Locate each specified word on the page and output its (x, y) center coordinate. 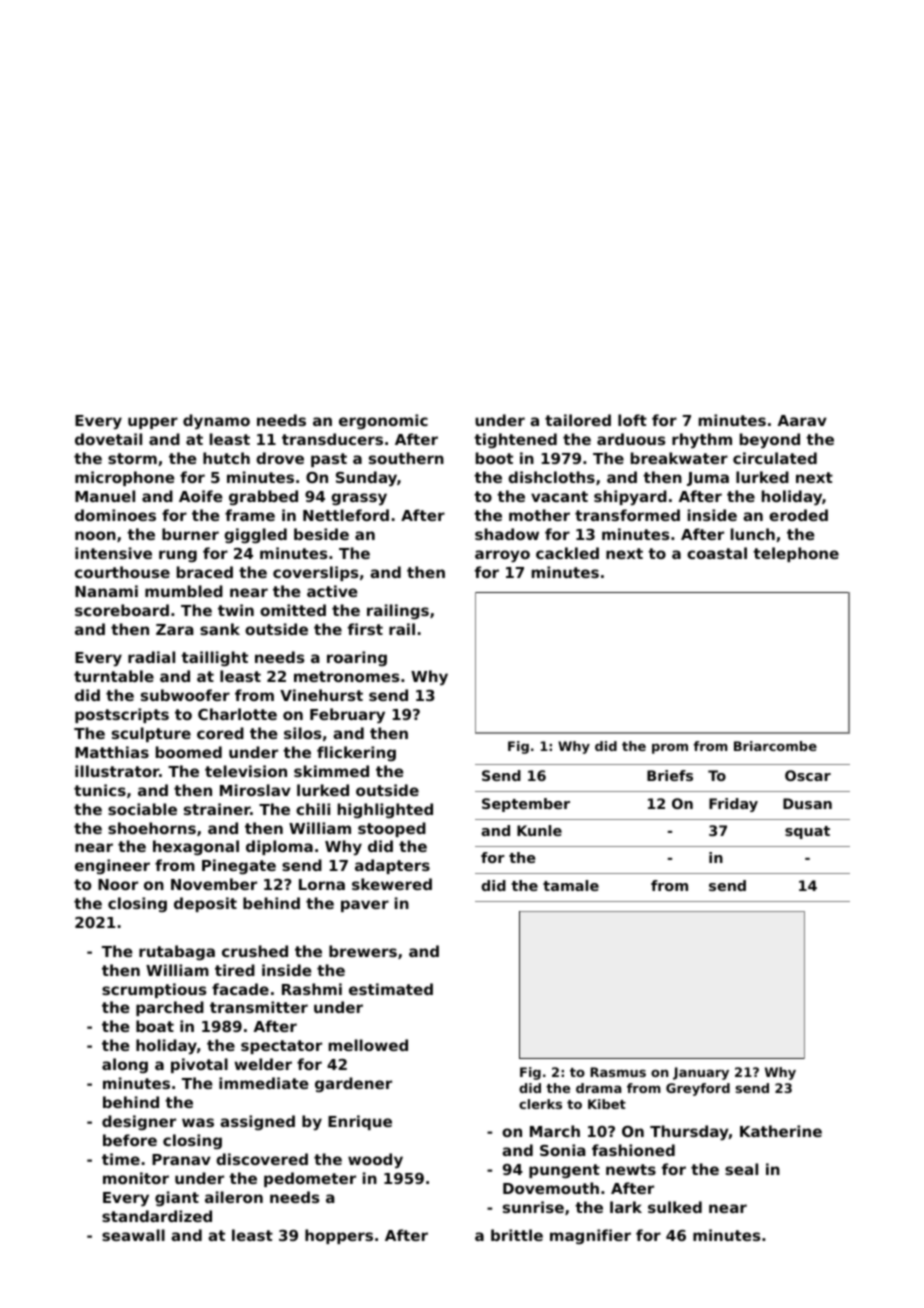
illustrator (117, 771)
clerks (540, 1104)
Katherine (781, 1131)
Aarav (802, 420)
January (701, 1073)
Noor (118, 884)
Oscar (808, 775)
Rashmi (312, 989)
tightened (515, 440)
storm (132, 458)
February (347, 716)
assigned (257, 1122)
